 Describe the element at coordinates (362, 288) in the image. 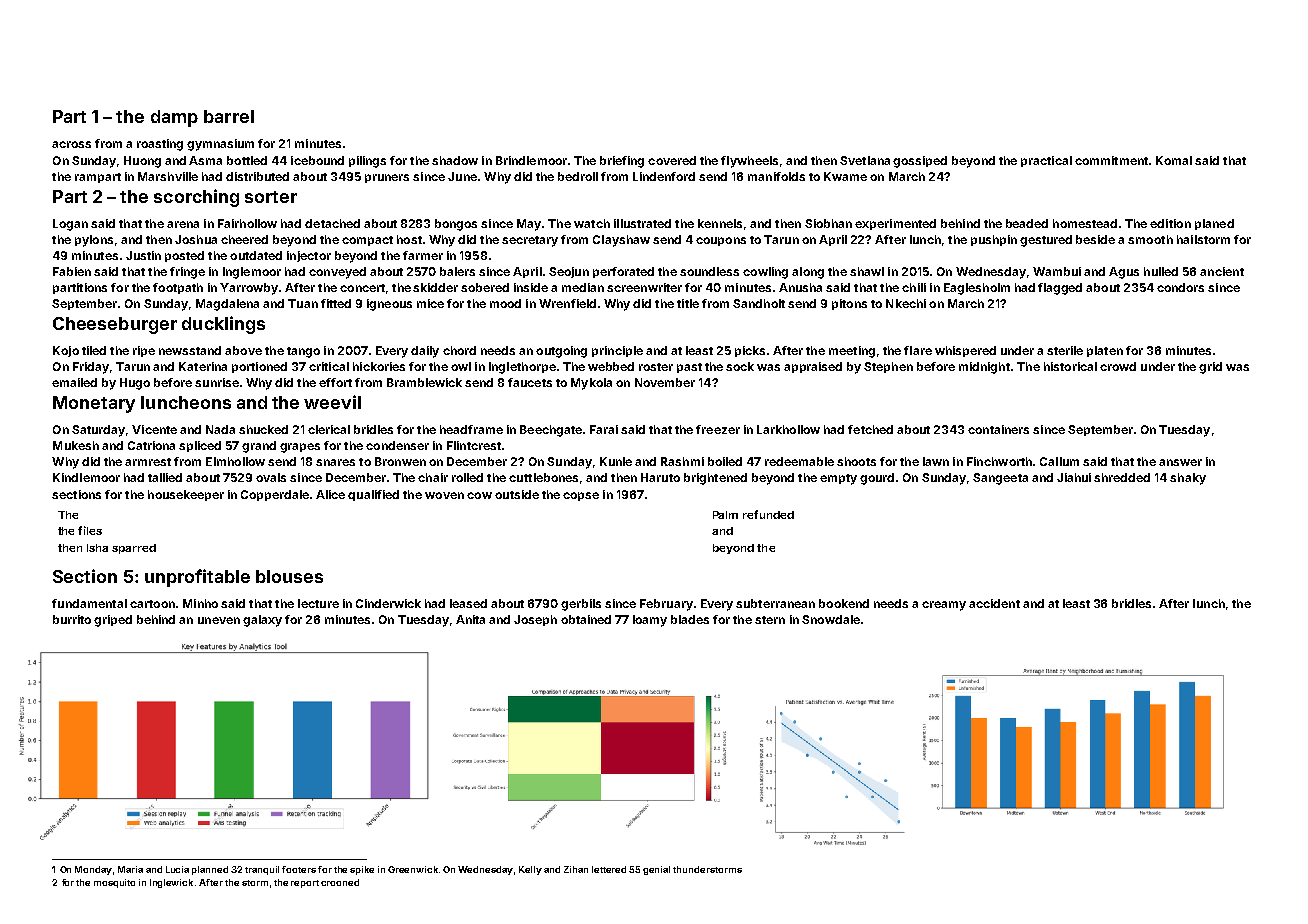

I see `concert` at that location.
